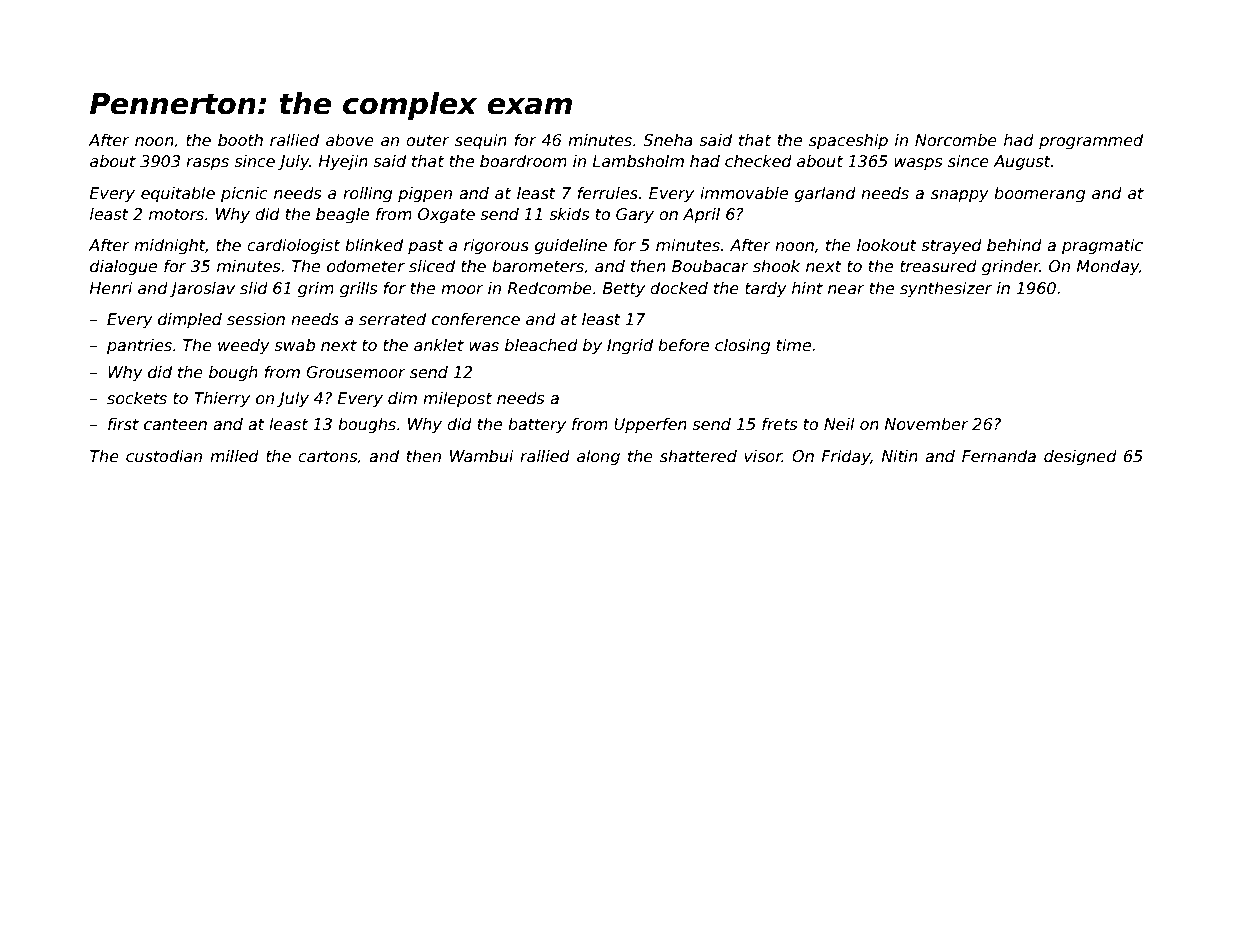 This document has width=1233, height=952. Describe the element at coordinates (839, 424) in the document. I see `Neil` at that location.
